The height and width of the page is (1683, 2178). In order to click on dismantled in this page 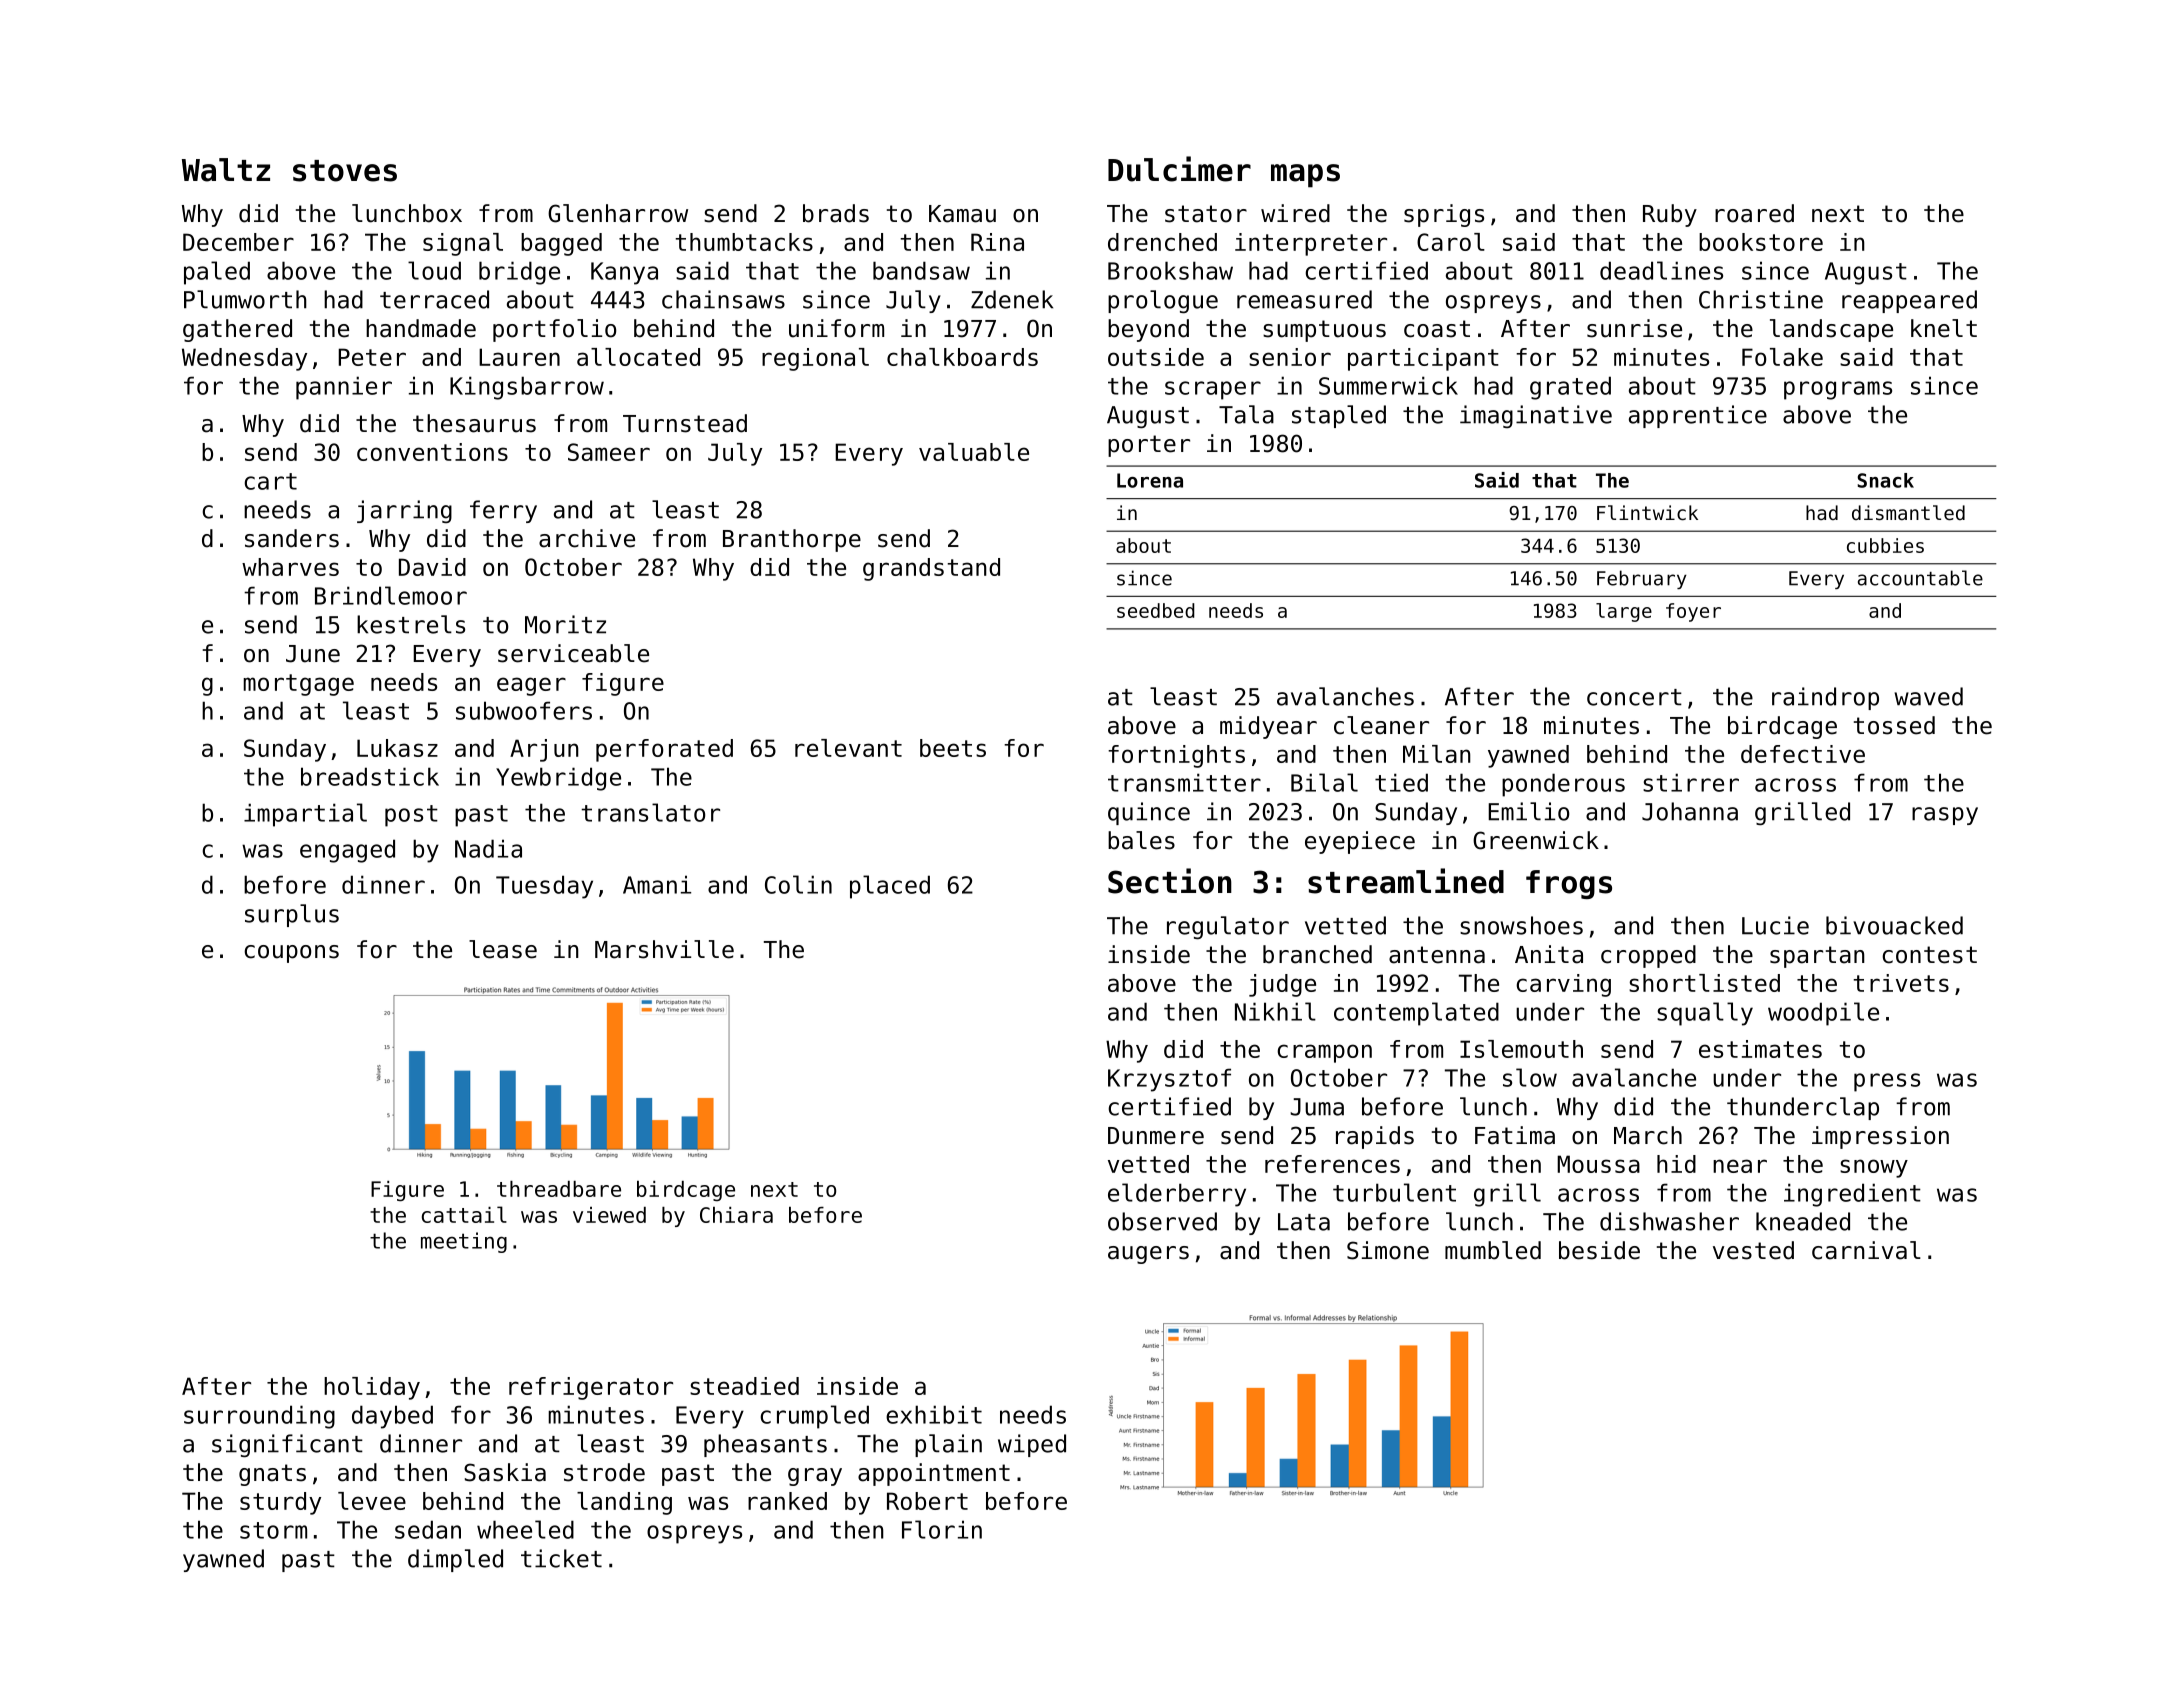, I will do `click(1908, 512)`.
